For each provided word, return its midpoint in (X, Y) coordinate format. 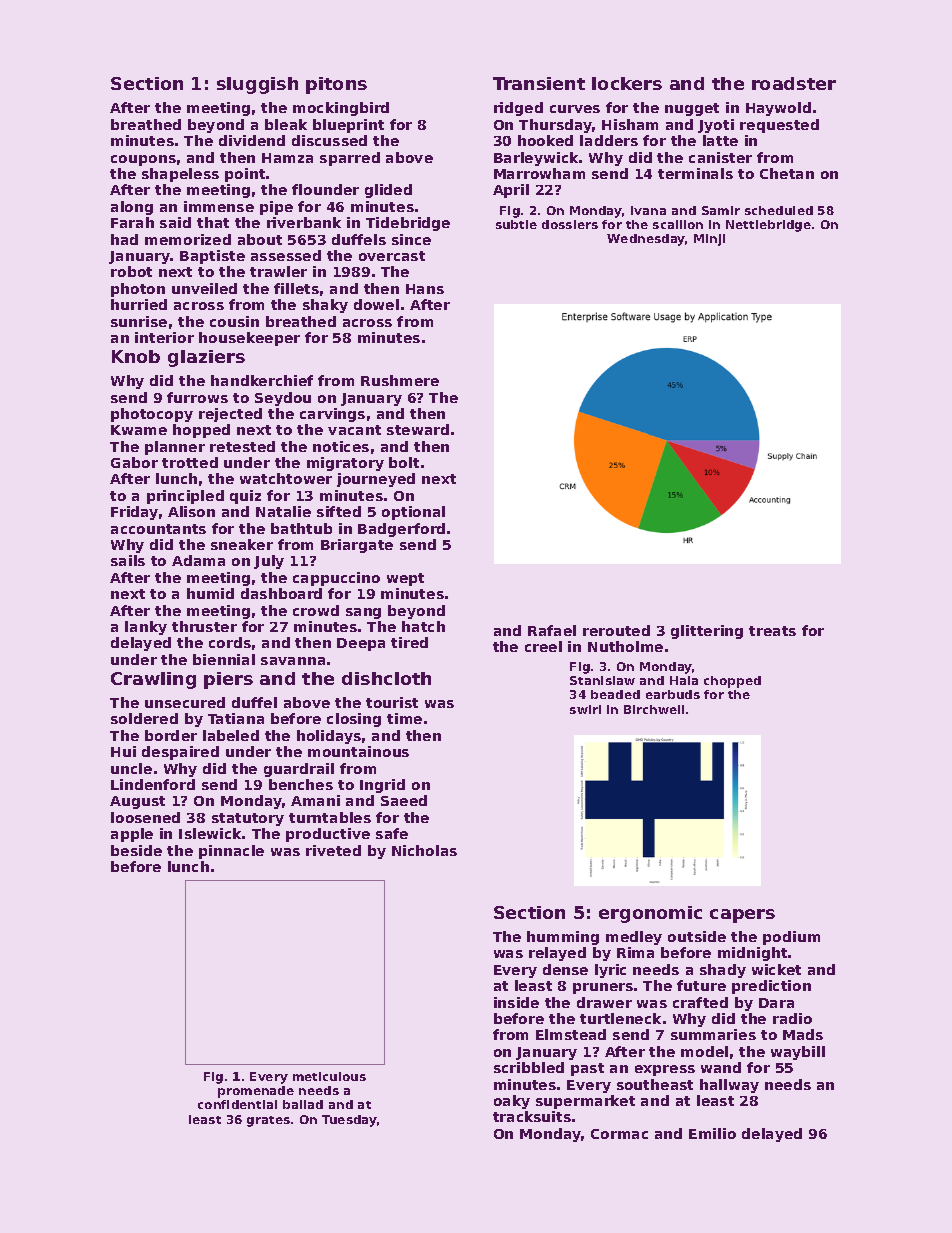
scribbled (529, 1067)
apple (132, 835)
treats (772, 631)
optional (413, 513)
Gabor (134, 462)
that (213, 222)
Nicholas (424, 850)
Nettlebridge (768, 226)
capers (742, 916)
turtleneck (620, 1018)
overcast (392, 256)
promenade (256, 1092)
